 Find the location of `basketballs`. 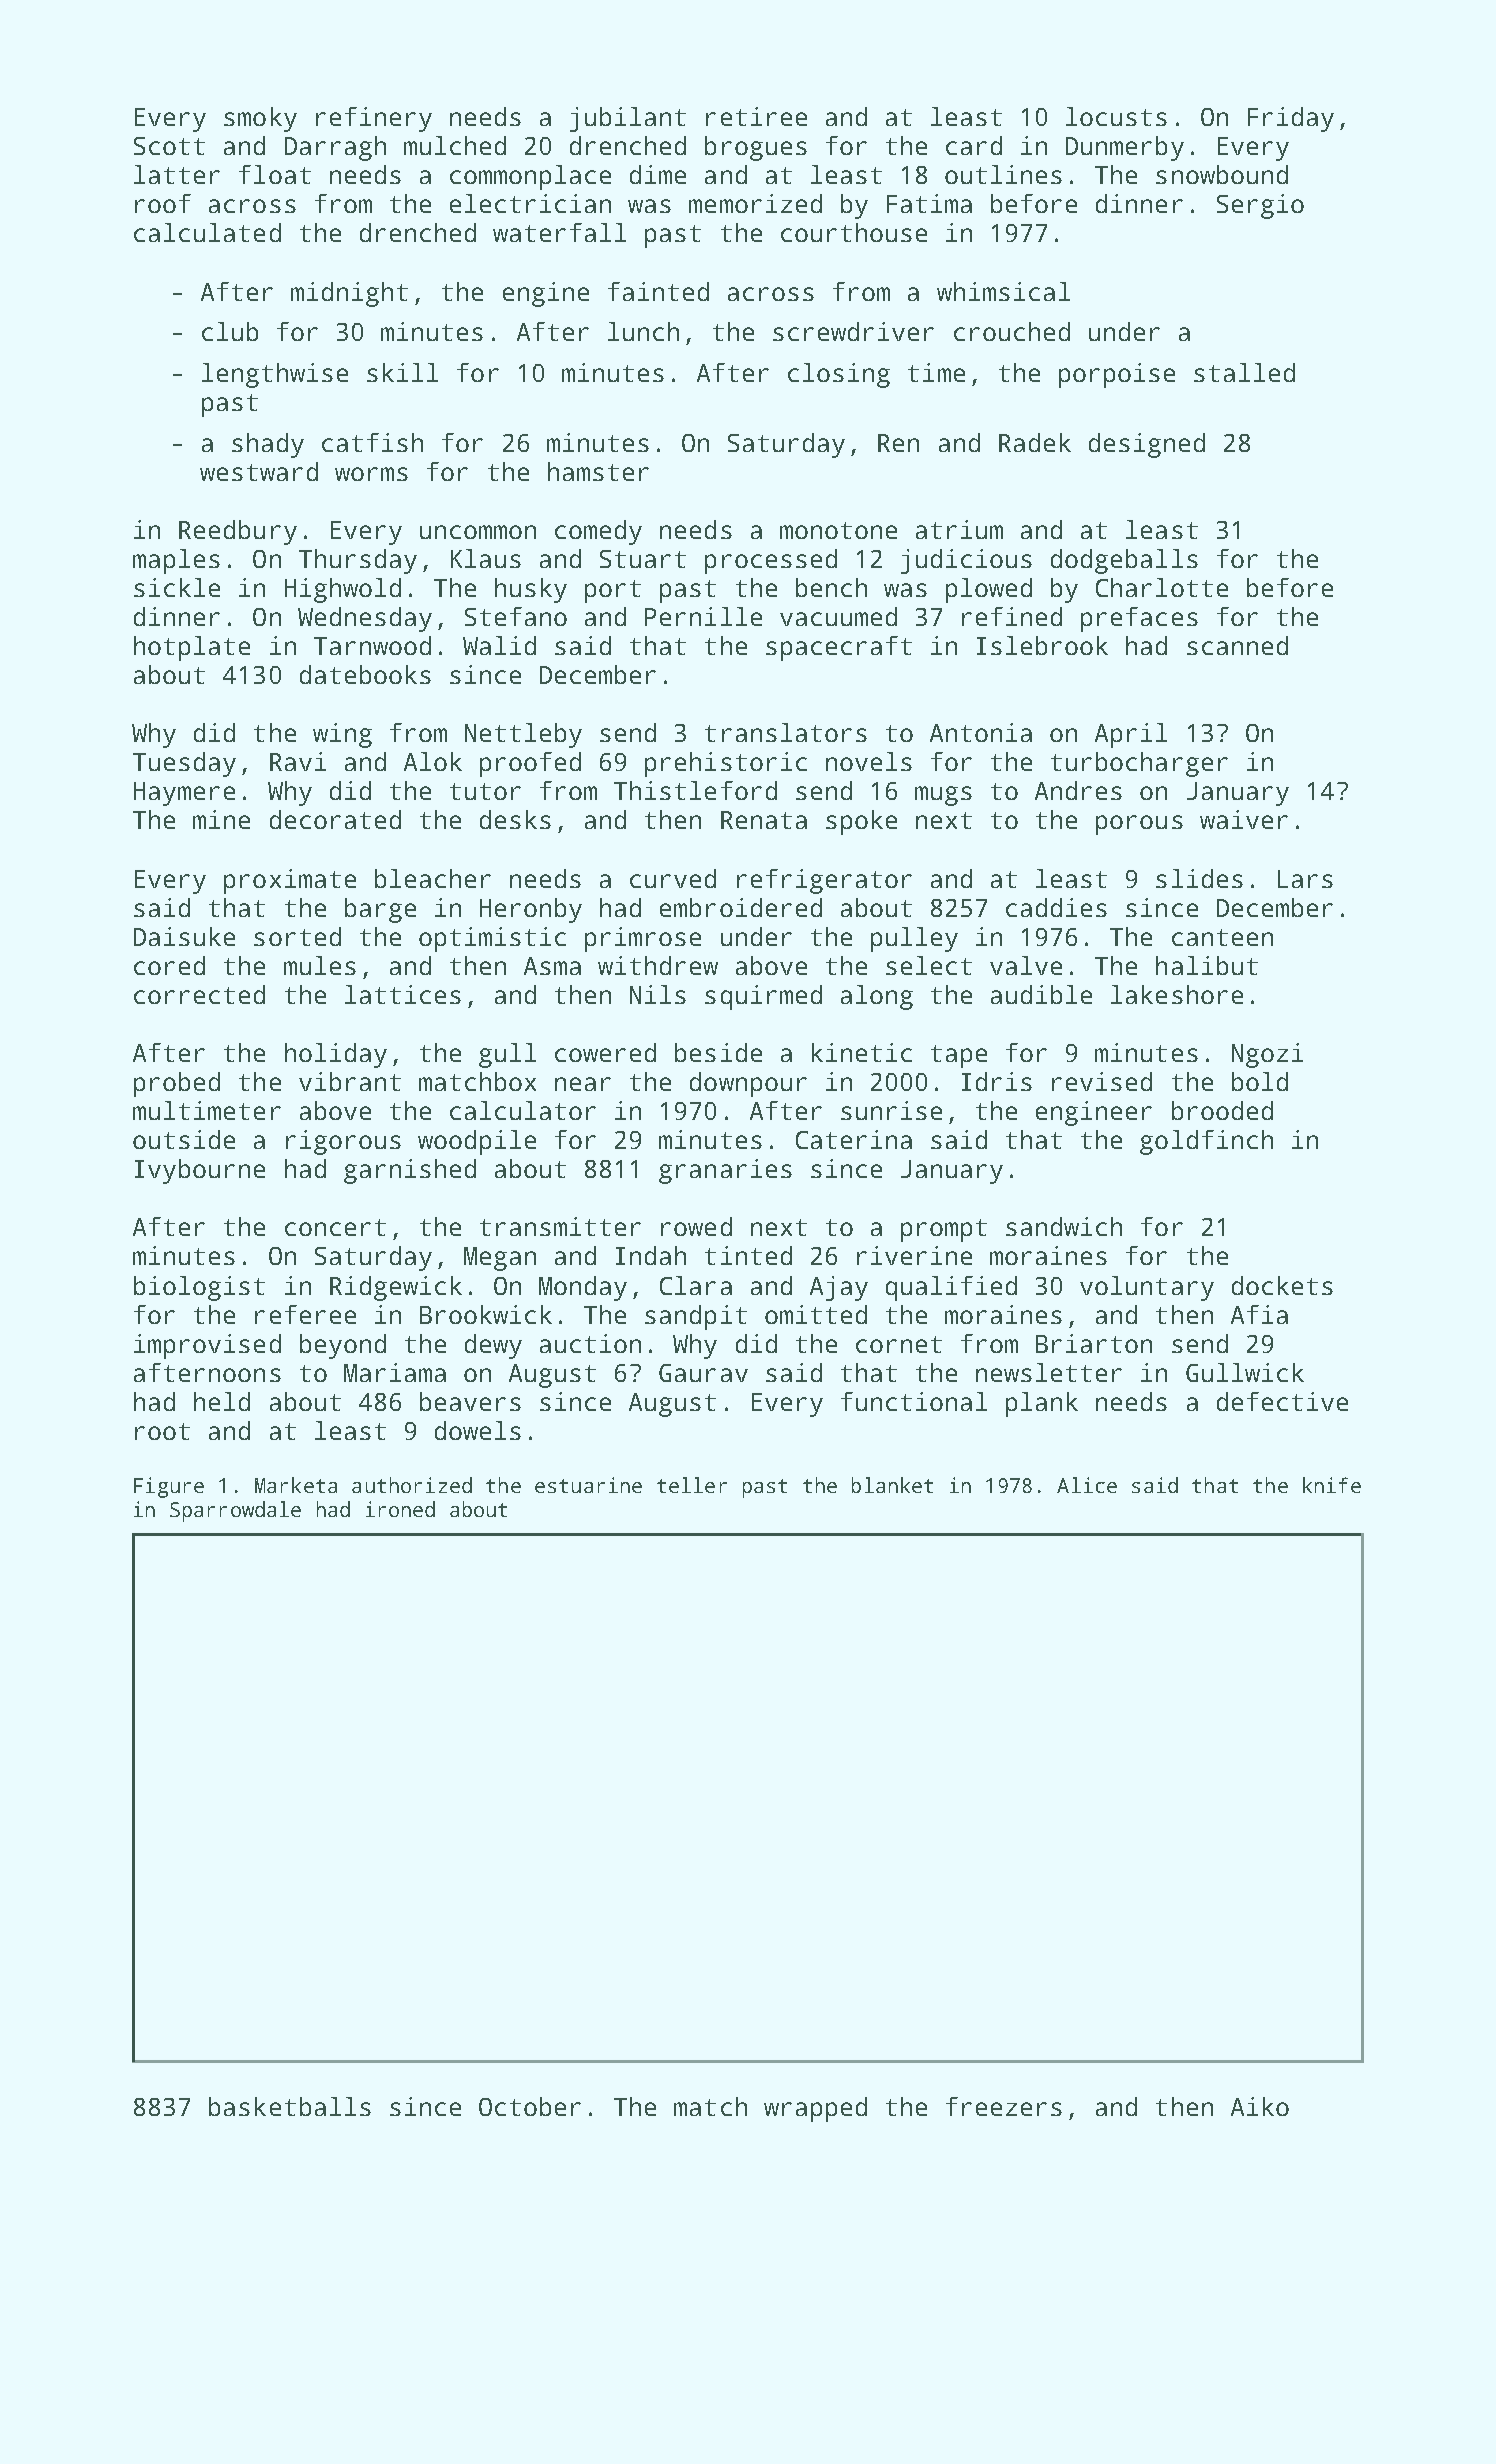

basketballs is located at coordinates (290, 2106).
